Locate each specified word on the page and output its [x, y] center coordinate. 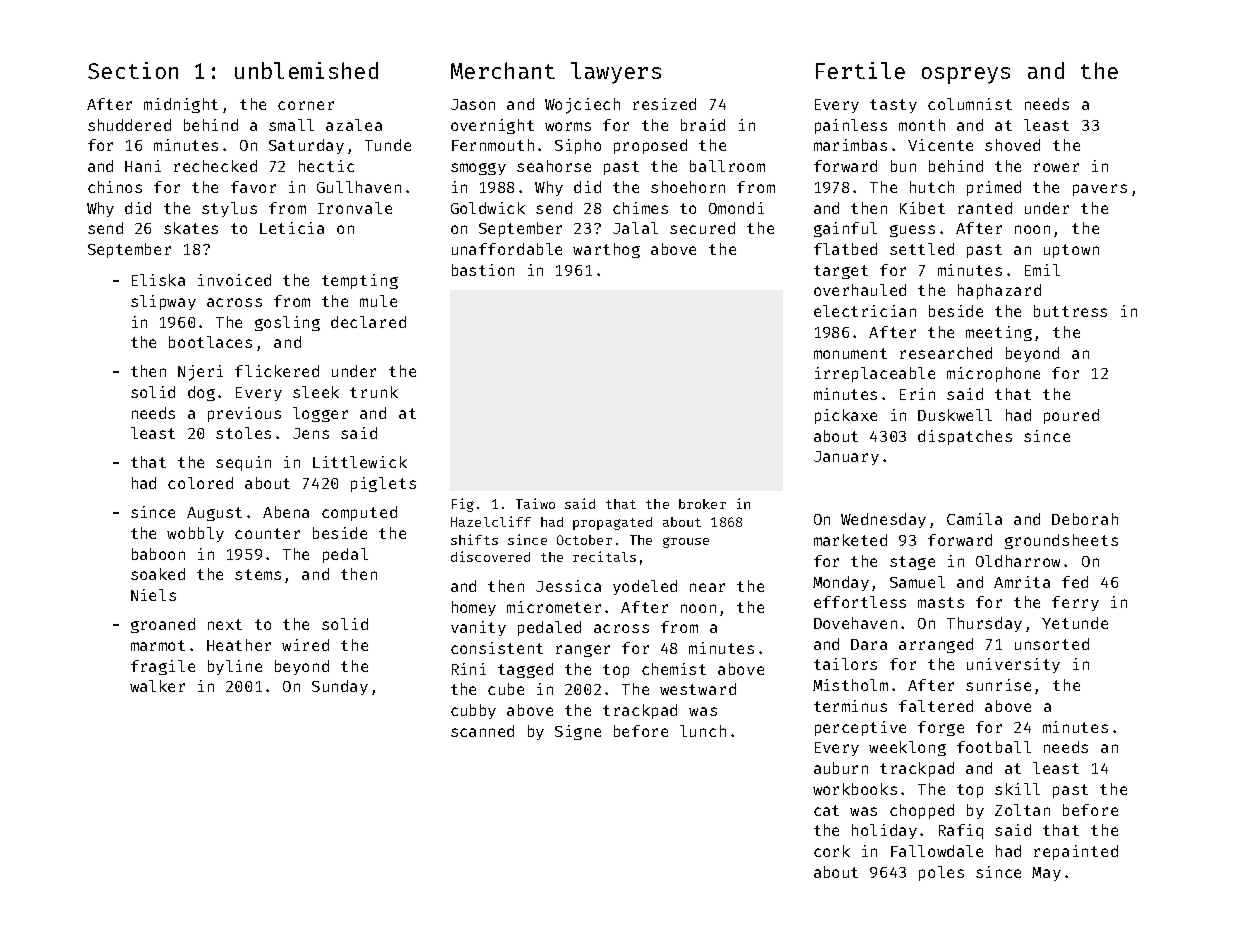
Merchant [503, 70]
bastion [483, 270]
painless [851, 126]
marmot [158, 645]
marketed [850, 540]
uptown [1071, 251]
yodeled [645, 587]
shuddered [129, 125]
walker [157, 686]
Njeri [200, 373]
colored [200, 483]
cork [832, 851]
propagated [612, 523]
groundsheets [1061, 541]
